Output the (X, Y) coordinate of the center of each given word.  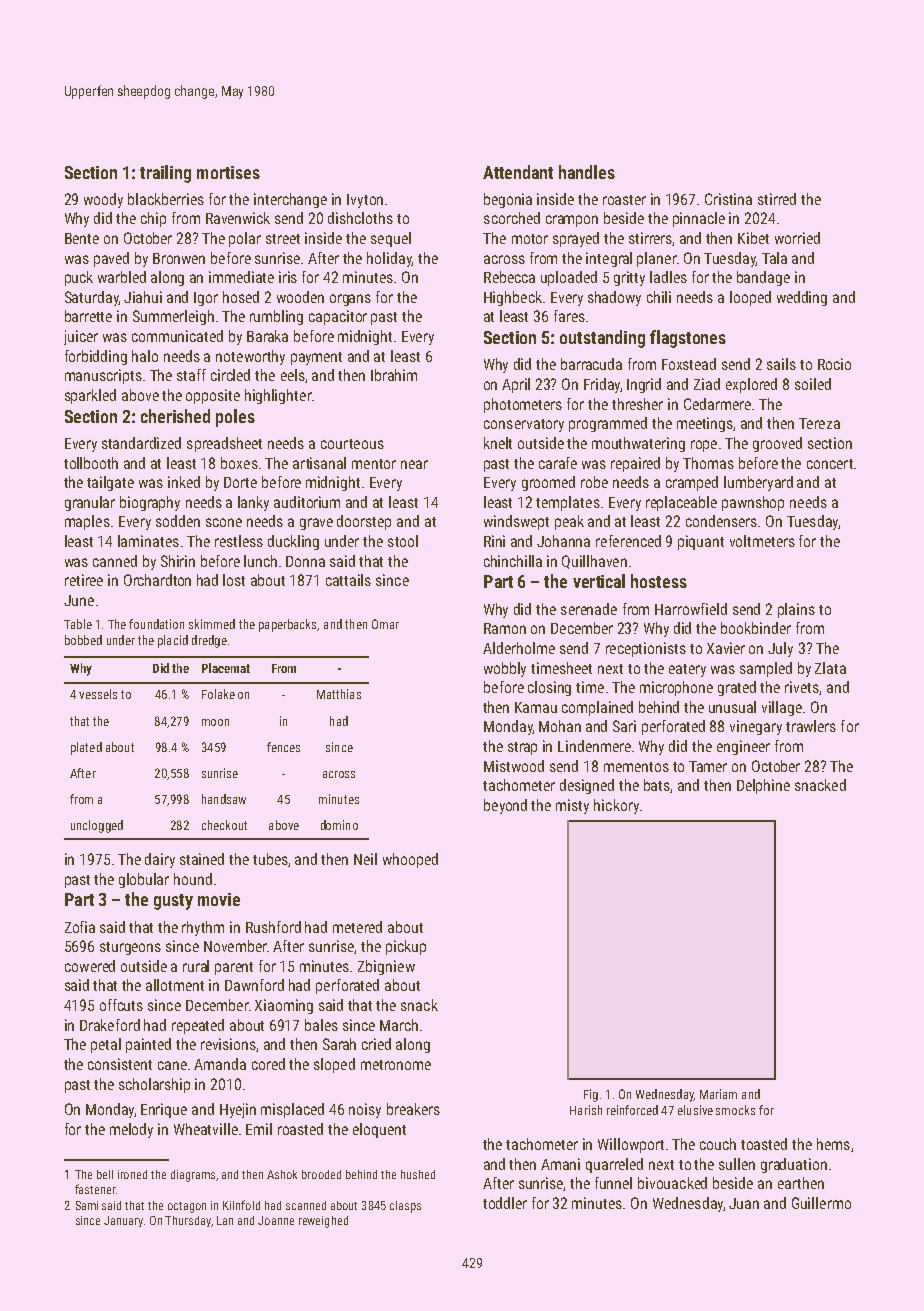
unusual (732, 707)
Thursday (188, 1221)
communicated (177, 336)
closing (549, 688)
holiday (389, 259)
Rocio (834, 364)
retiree (84, 580)
